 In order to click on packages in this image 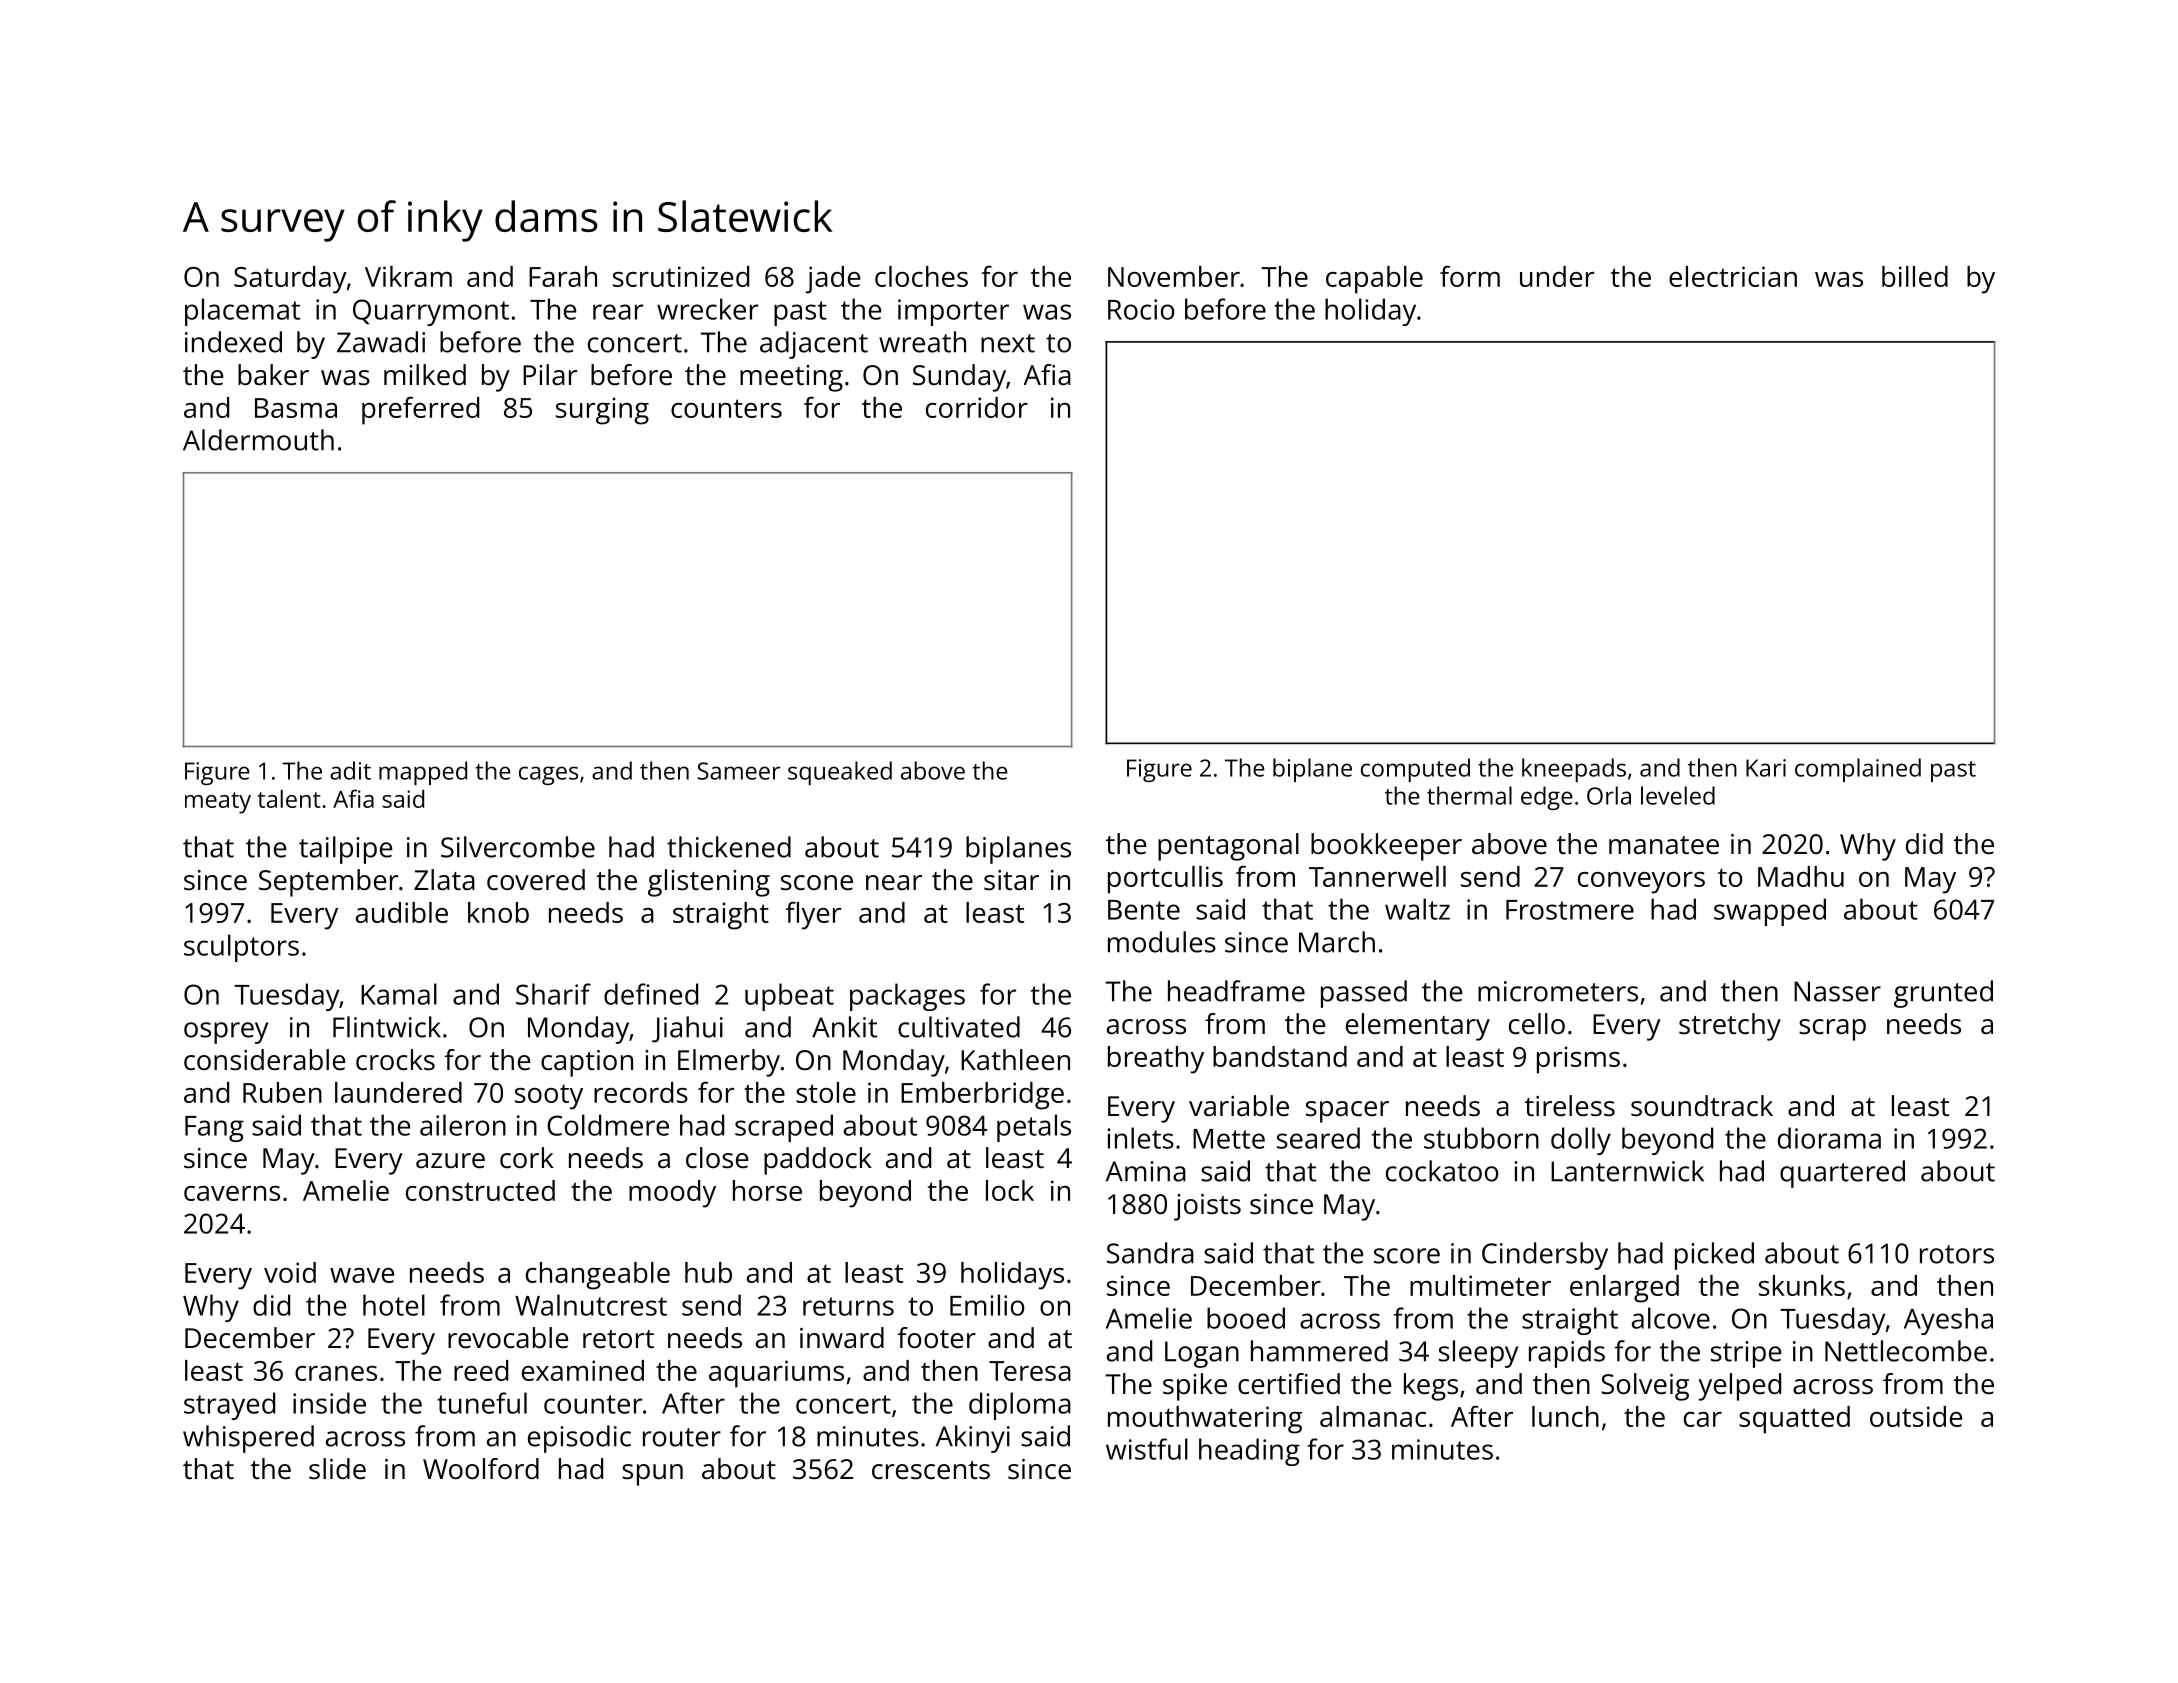, I will do `click(907, 997)`.
